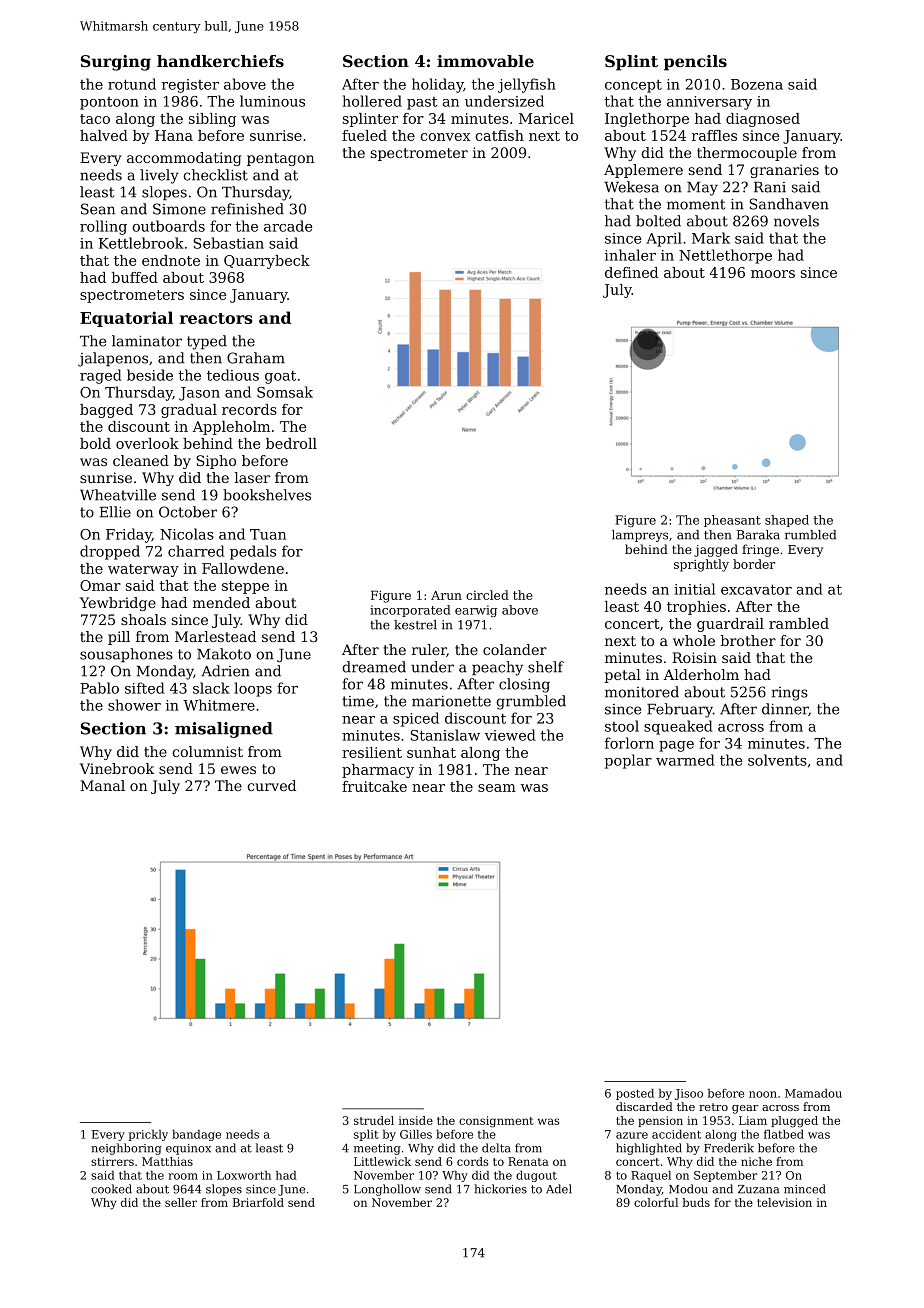 The image size is (924, 1308). Describe the element at coordinates (181, 1202) in the screenshot. I see `seller` at that location.
